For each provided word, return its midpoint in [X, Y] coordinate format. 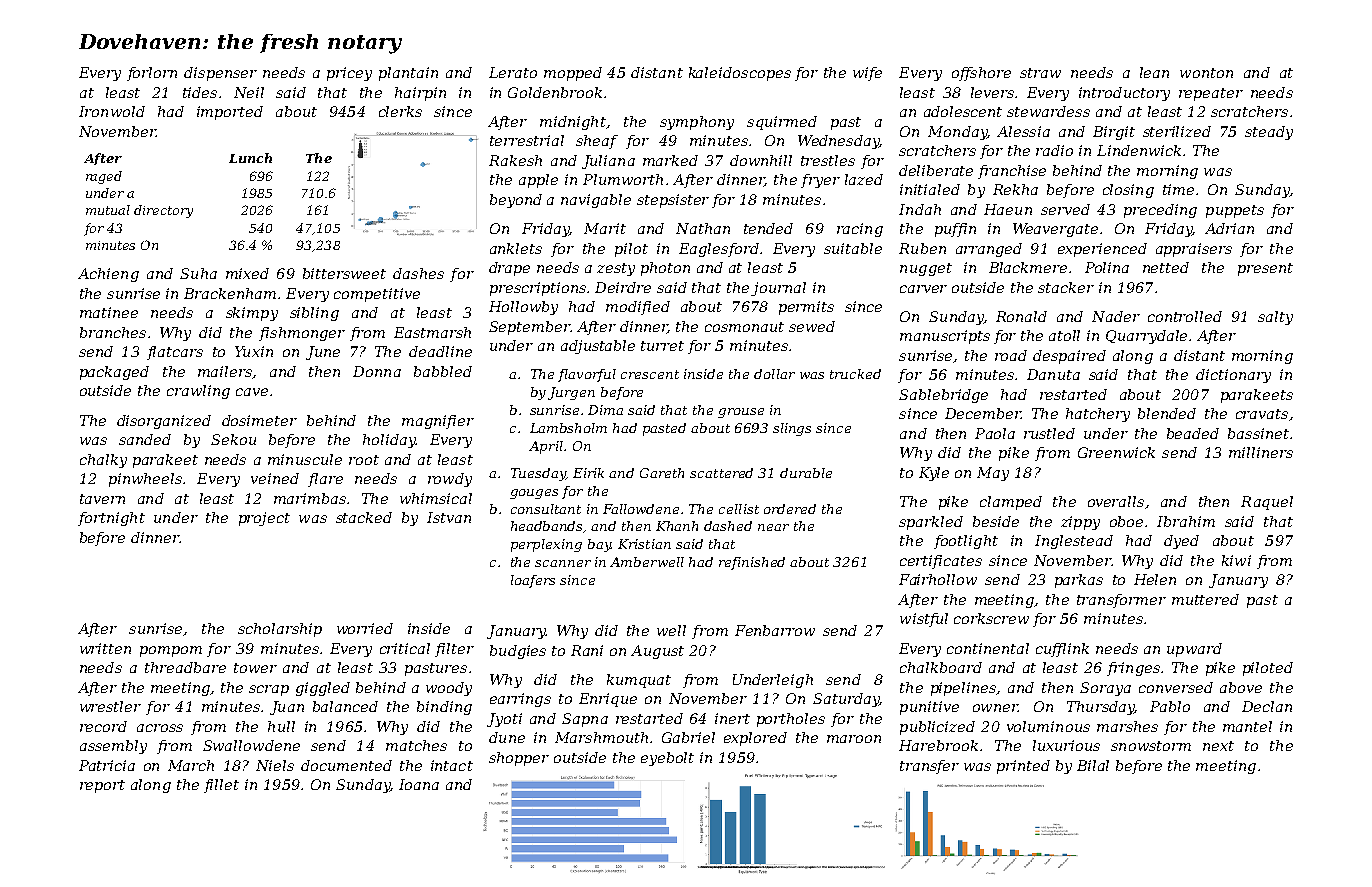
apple [538, 181]
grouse [741, 413]
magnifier [438, 422]
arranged [989, 250]
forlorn [152, 74]
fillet [221, 786]
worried [365, 628]
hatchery [1098, 415]
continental [988, 648]
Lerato [513, 72]
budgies [518, 652]
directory [163, 211]
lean [1154, 72]
